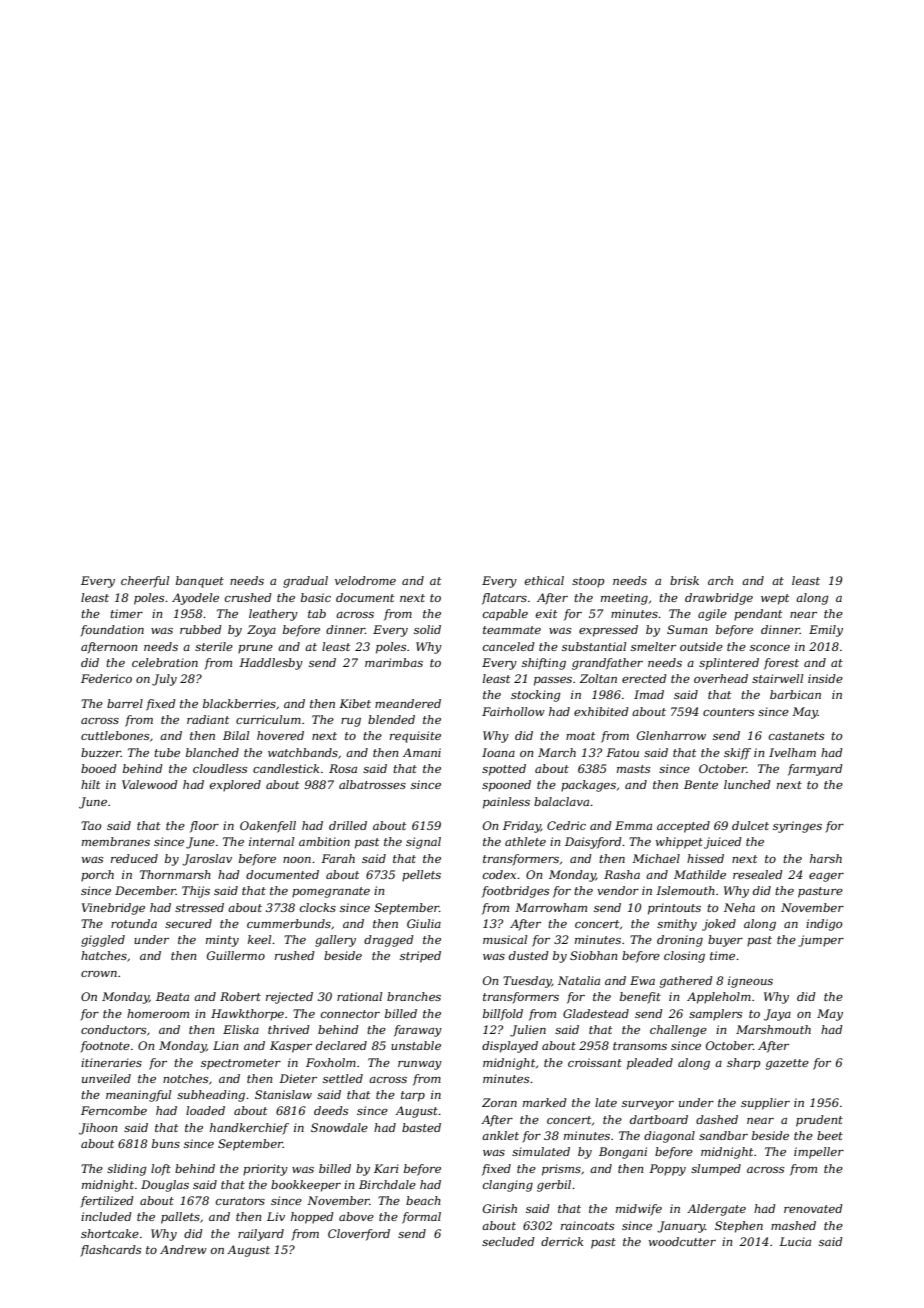 The height and width of the screenshot is (1308, 924). Describe the element at coordinates (240, 1201) in the screenshot. I see `curators` at that location.
